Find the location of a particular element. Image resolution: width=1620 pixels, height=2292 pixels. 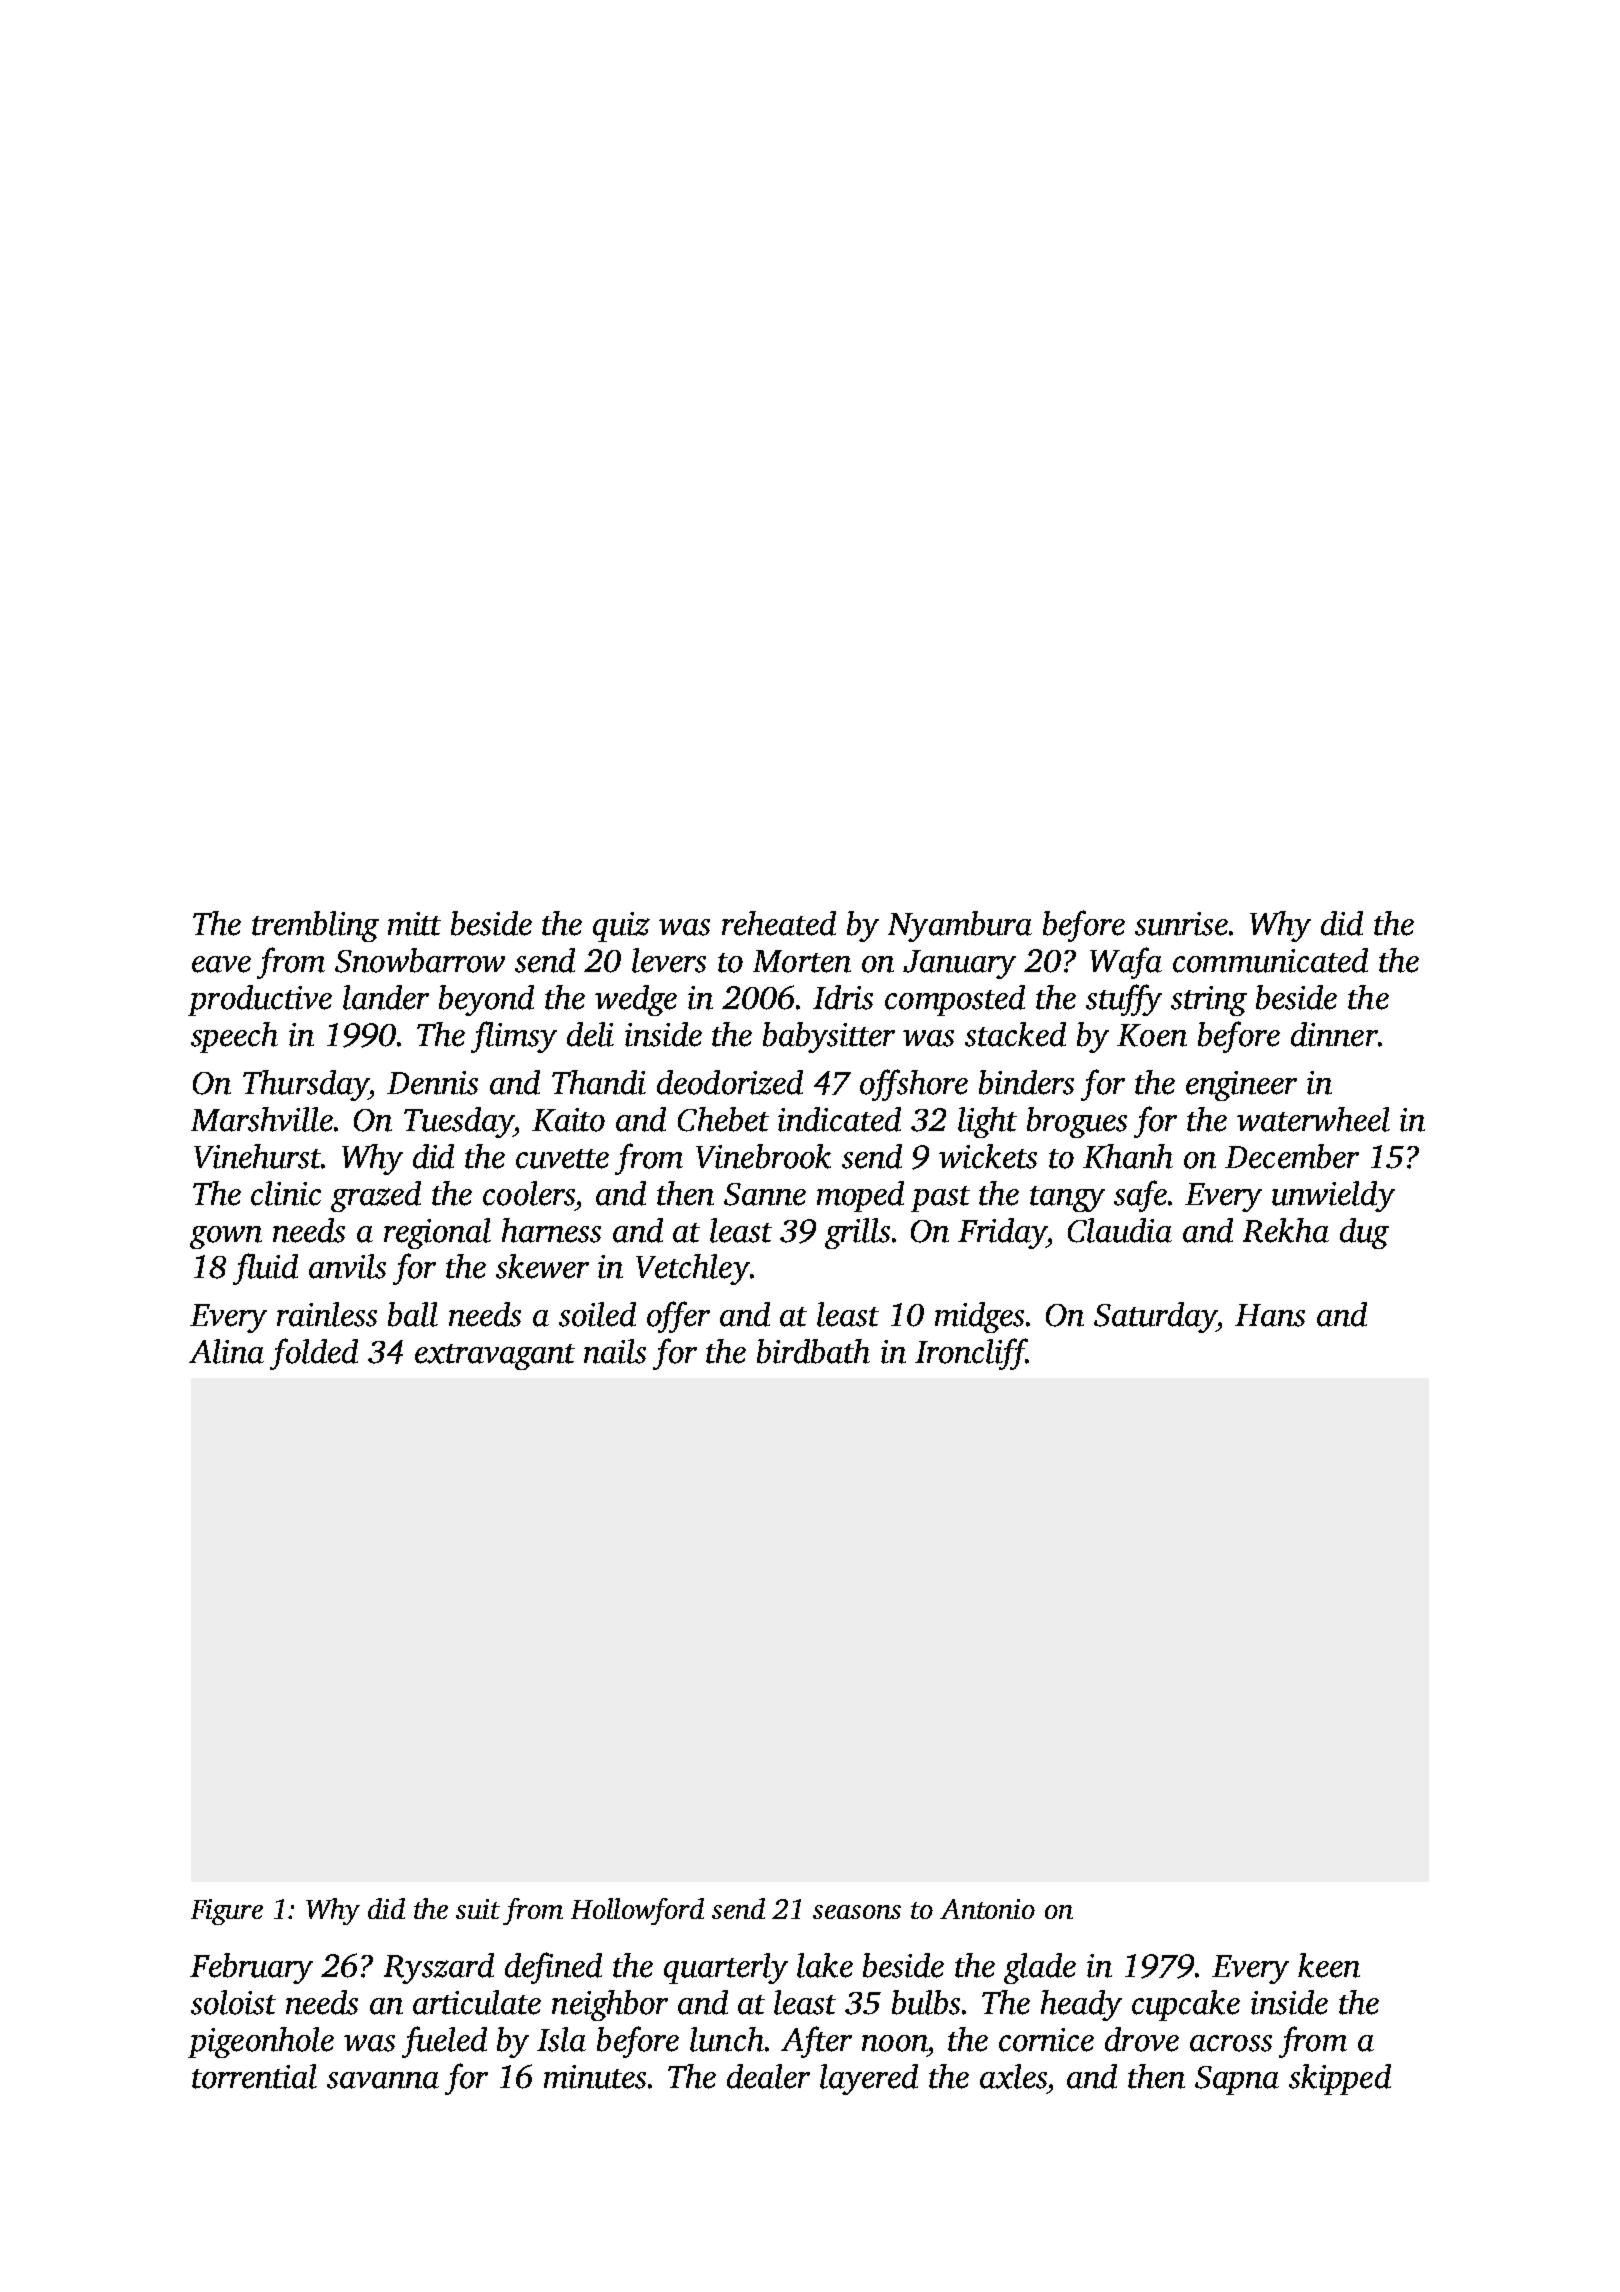

Figure is located at coordinates (227, 1912).
